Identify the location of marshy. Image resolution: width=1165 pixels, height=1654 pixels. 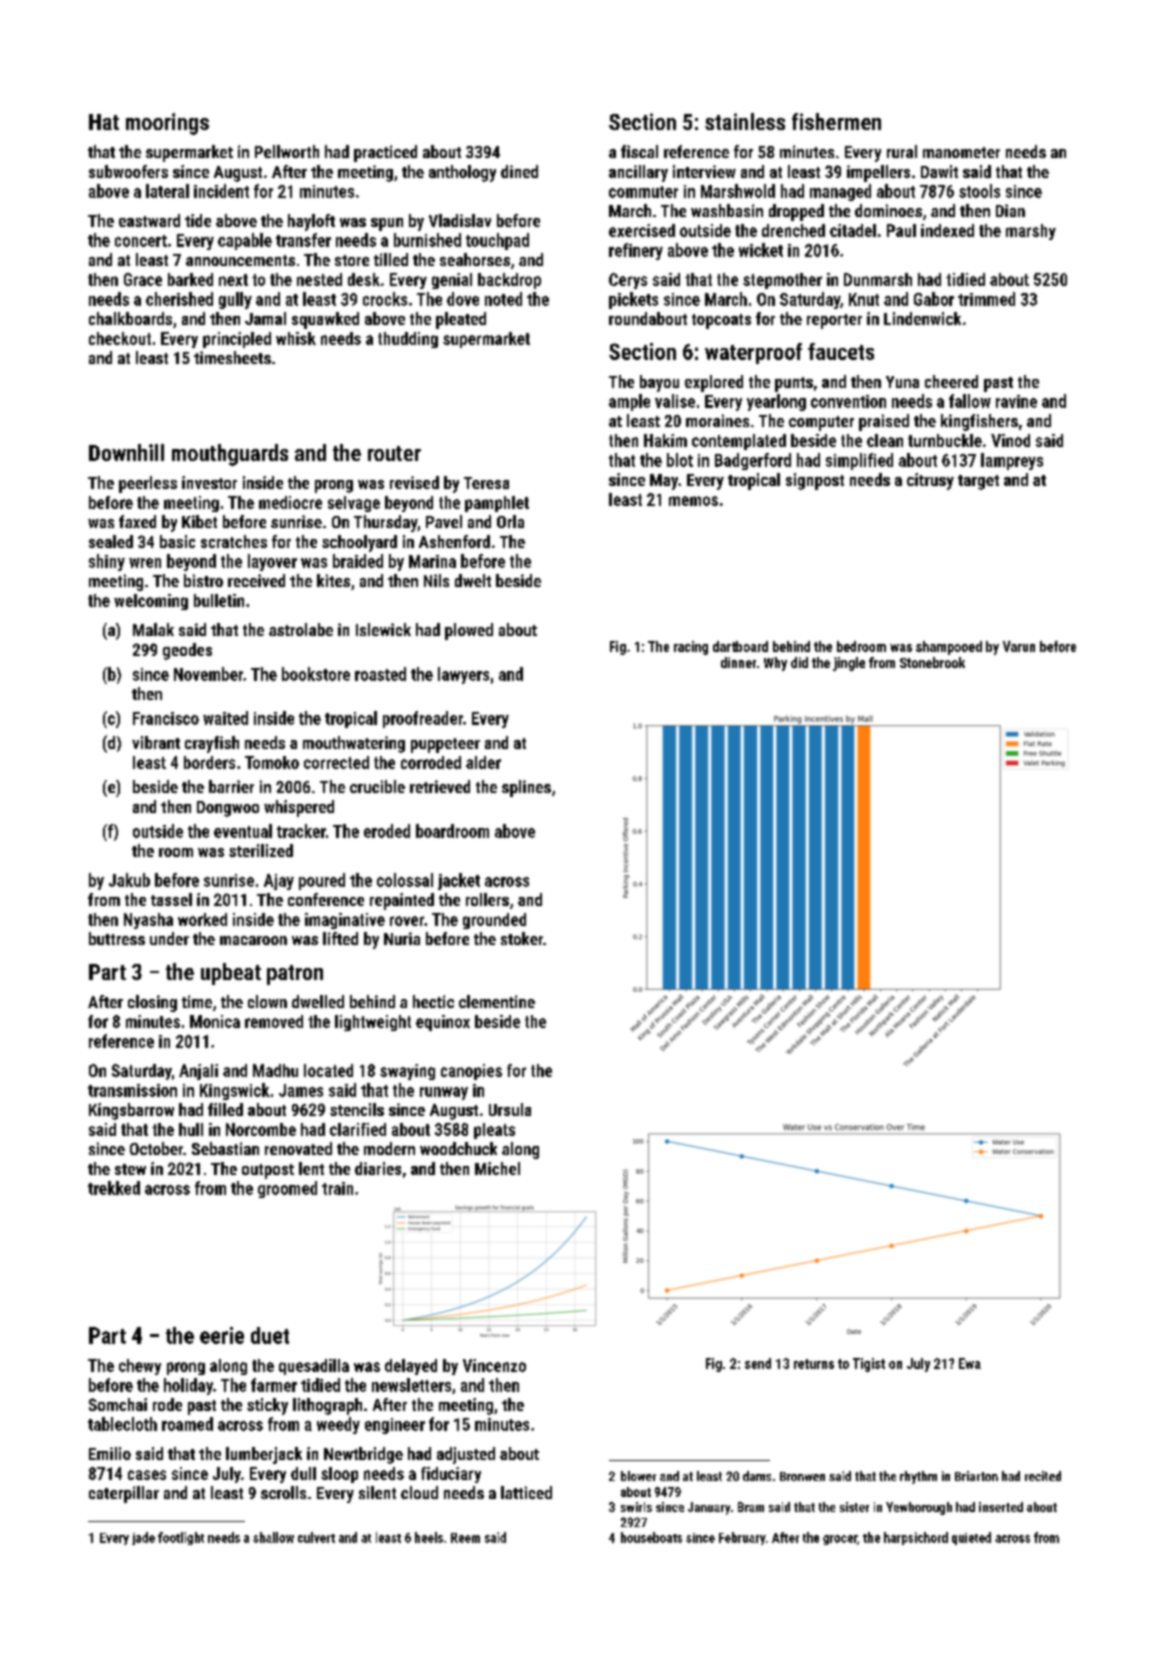
(1031, 232).
